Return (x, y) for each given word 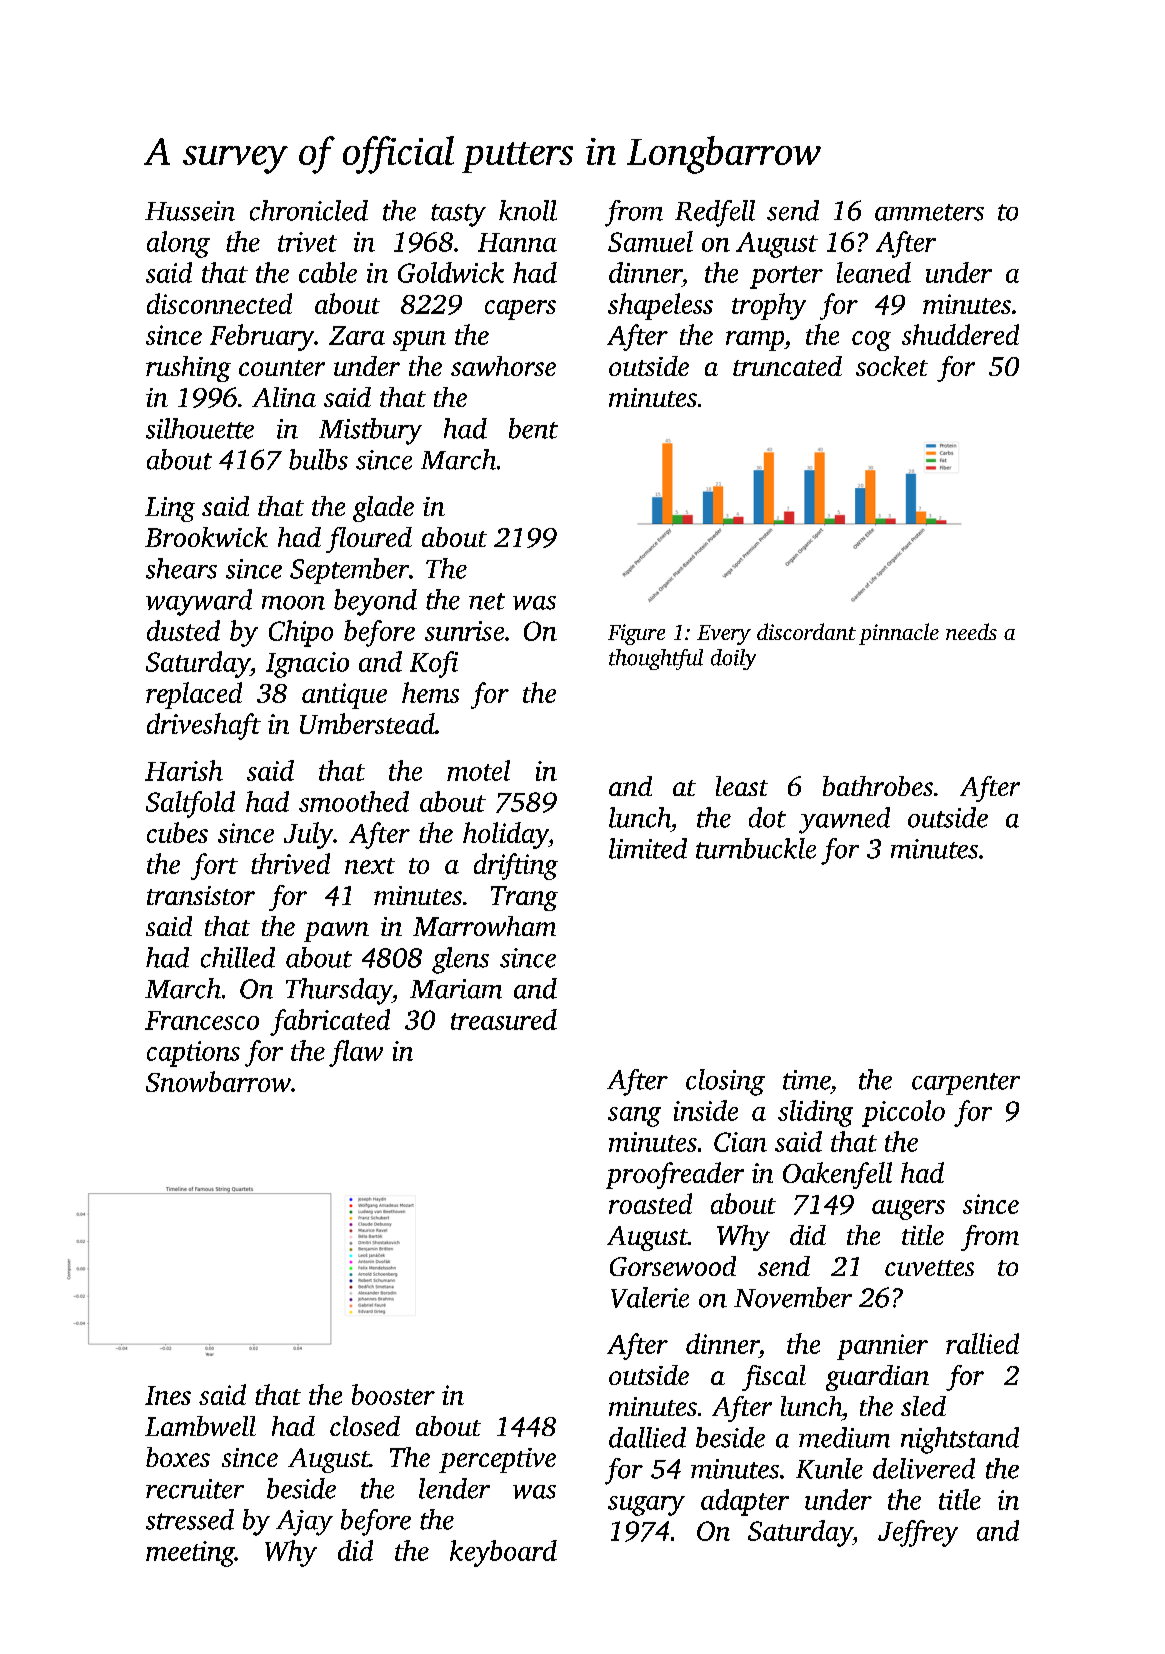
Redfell (715, 213)
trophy (769, 306)
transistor (201, 895)
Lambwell (200, 1426)
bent (533, 428)
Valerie (650, 1297)
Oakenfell (837, 1175)
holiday (505, 835)
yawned (844, 820)
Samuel (650, 241)
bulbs (318, 459)
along (178, 244)
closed (365, 1426)
